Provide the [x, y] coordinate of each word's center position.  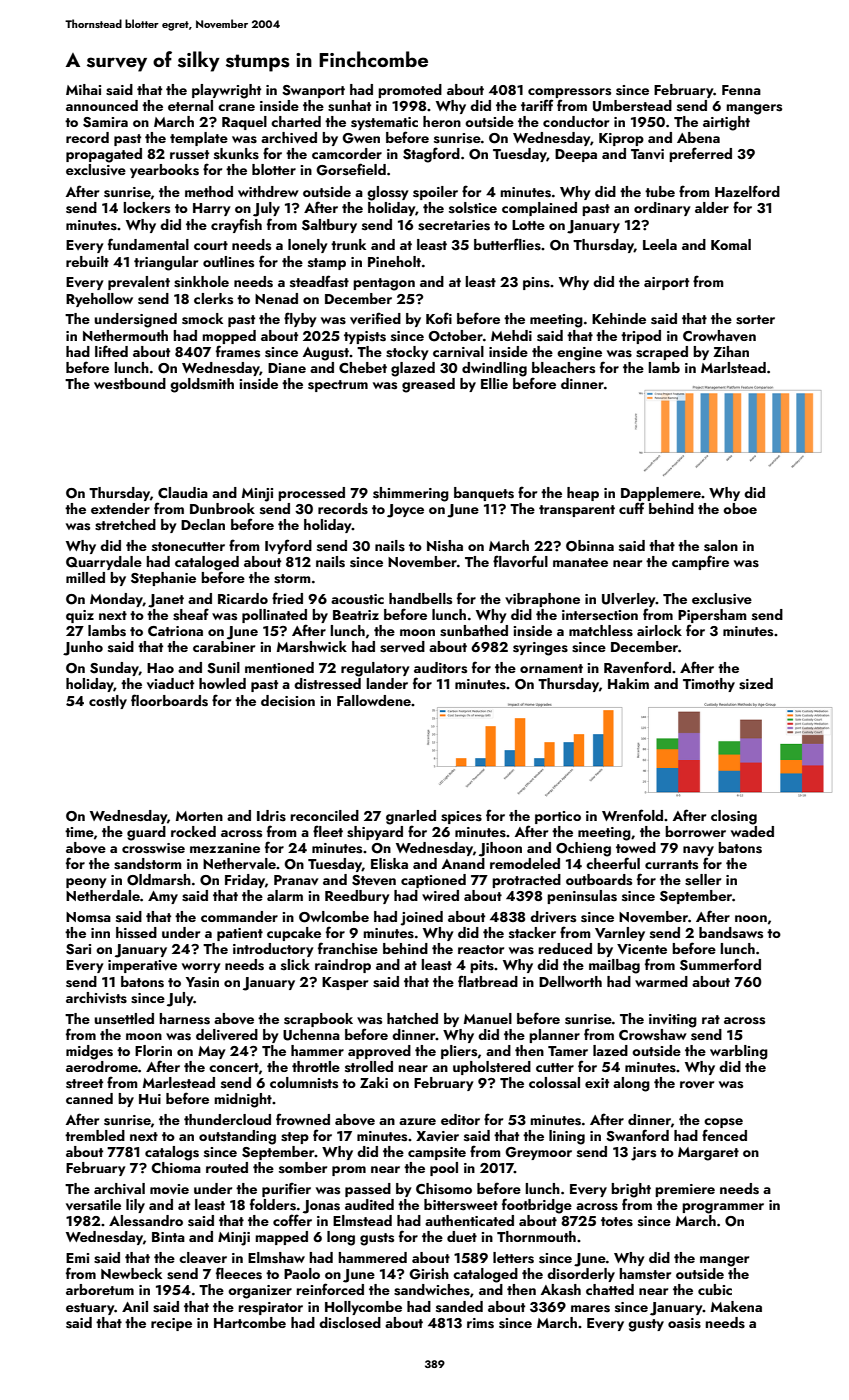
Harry [212, 209]
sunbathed [474, 631]
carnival [458, 351]
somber [303, 1168]
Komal [731, 244]
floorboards [169, 700]
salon [721, 546]
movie [169, 1189]
